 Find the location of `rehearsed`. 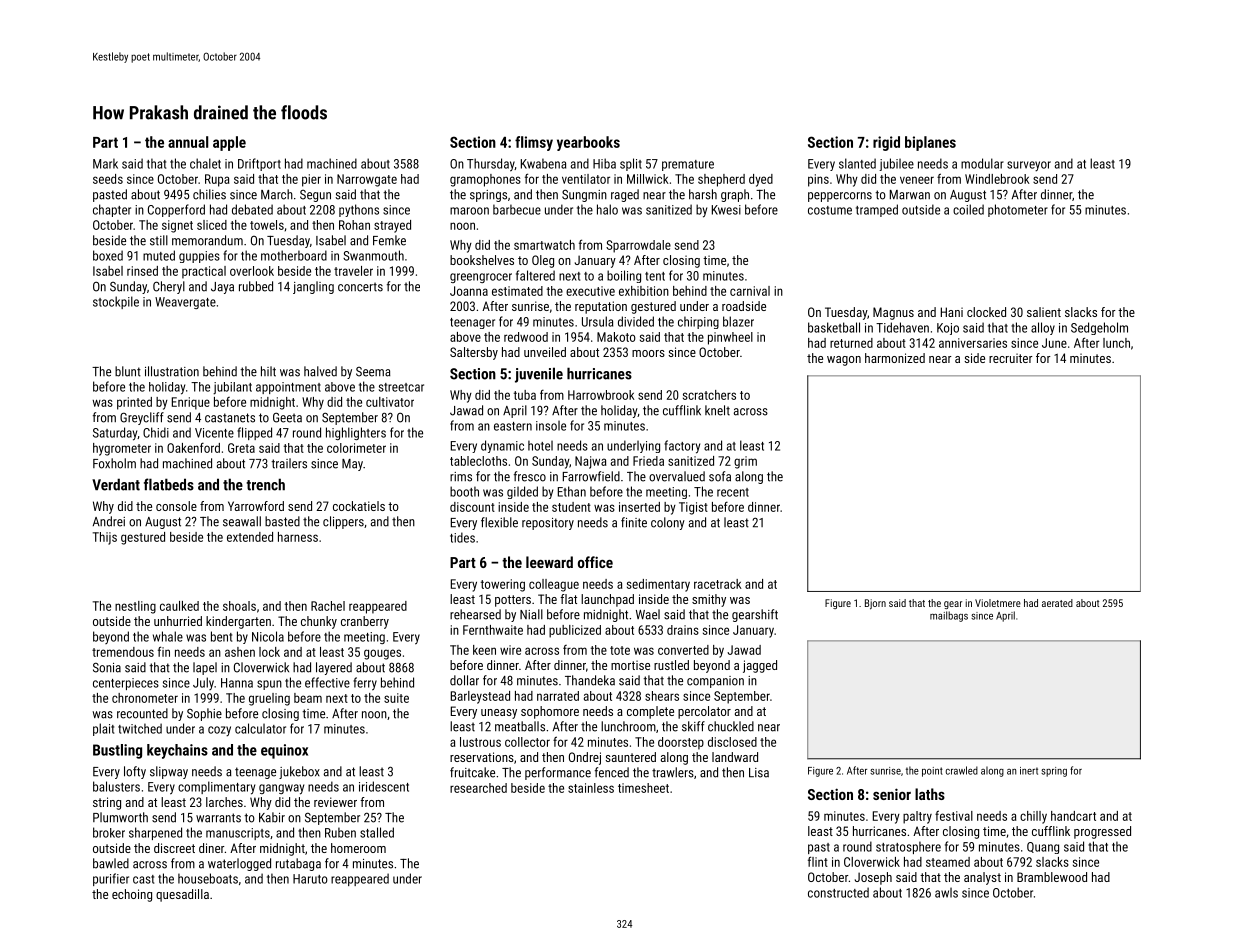

rehearsed is located at coordinates (475, 614).
